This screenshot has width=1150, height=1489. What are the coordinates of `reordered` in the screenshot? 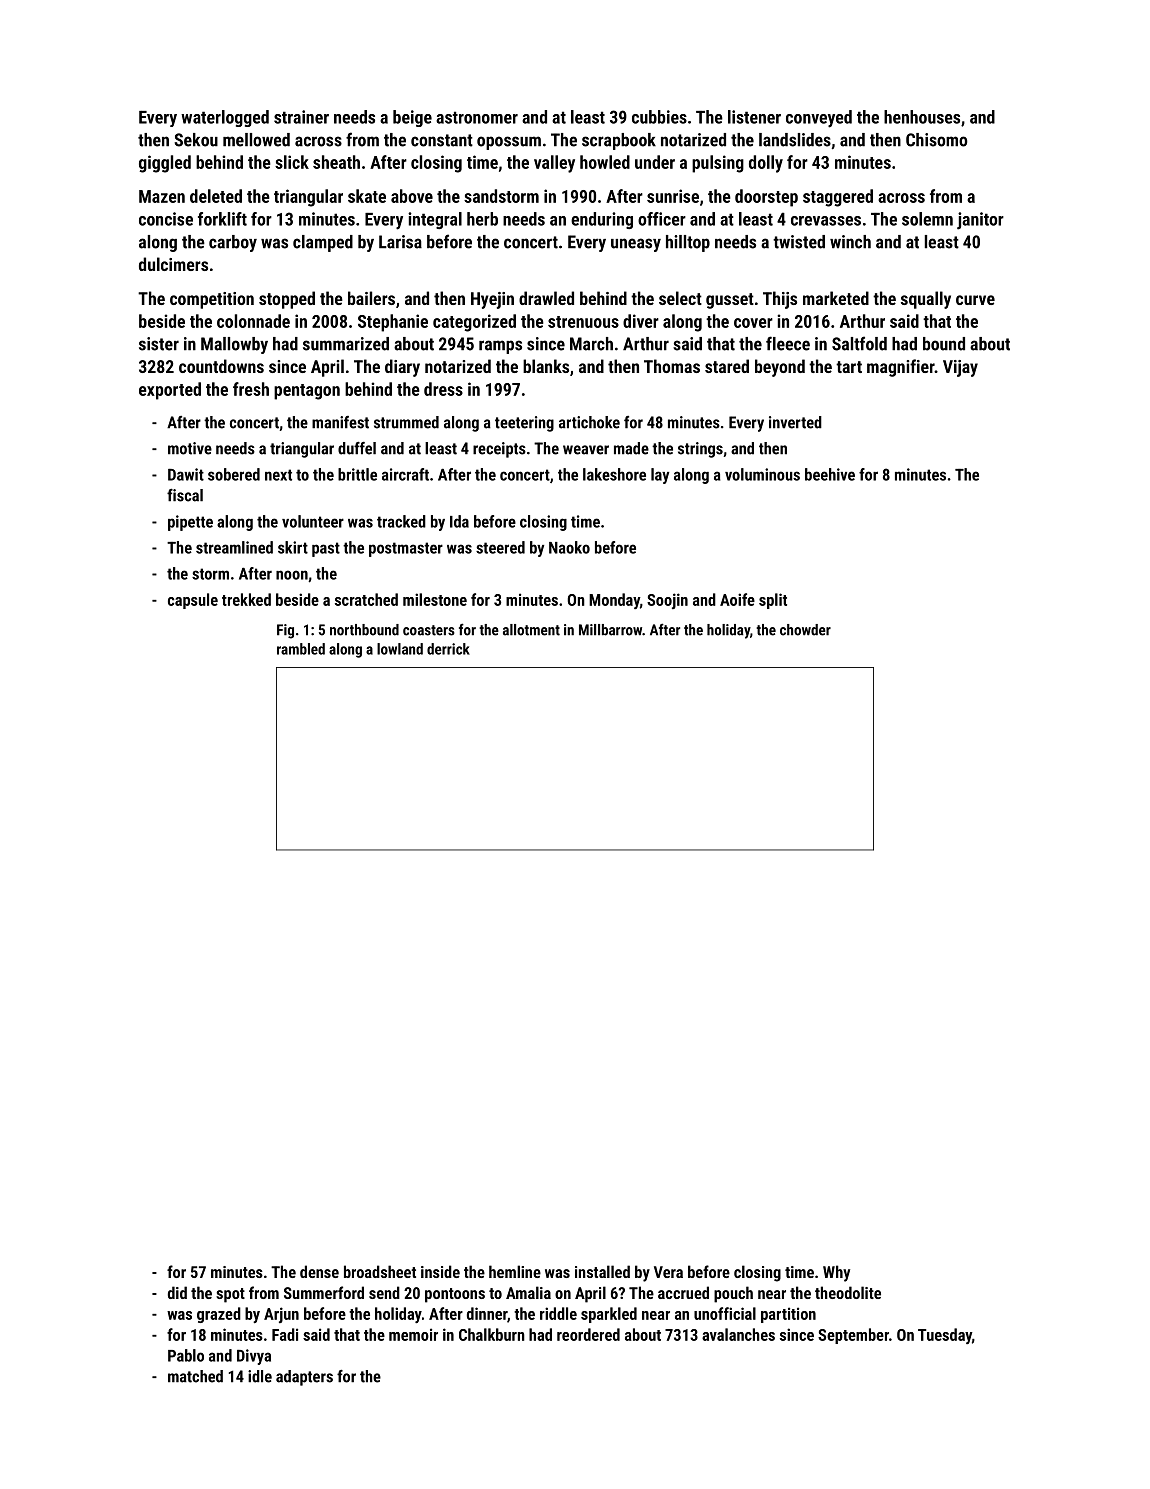 It's located at (588, 1334).
